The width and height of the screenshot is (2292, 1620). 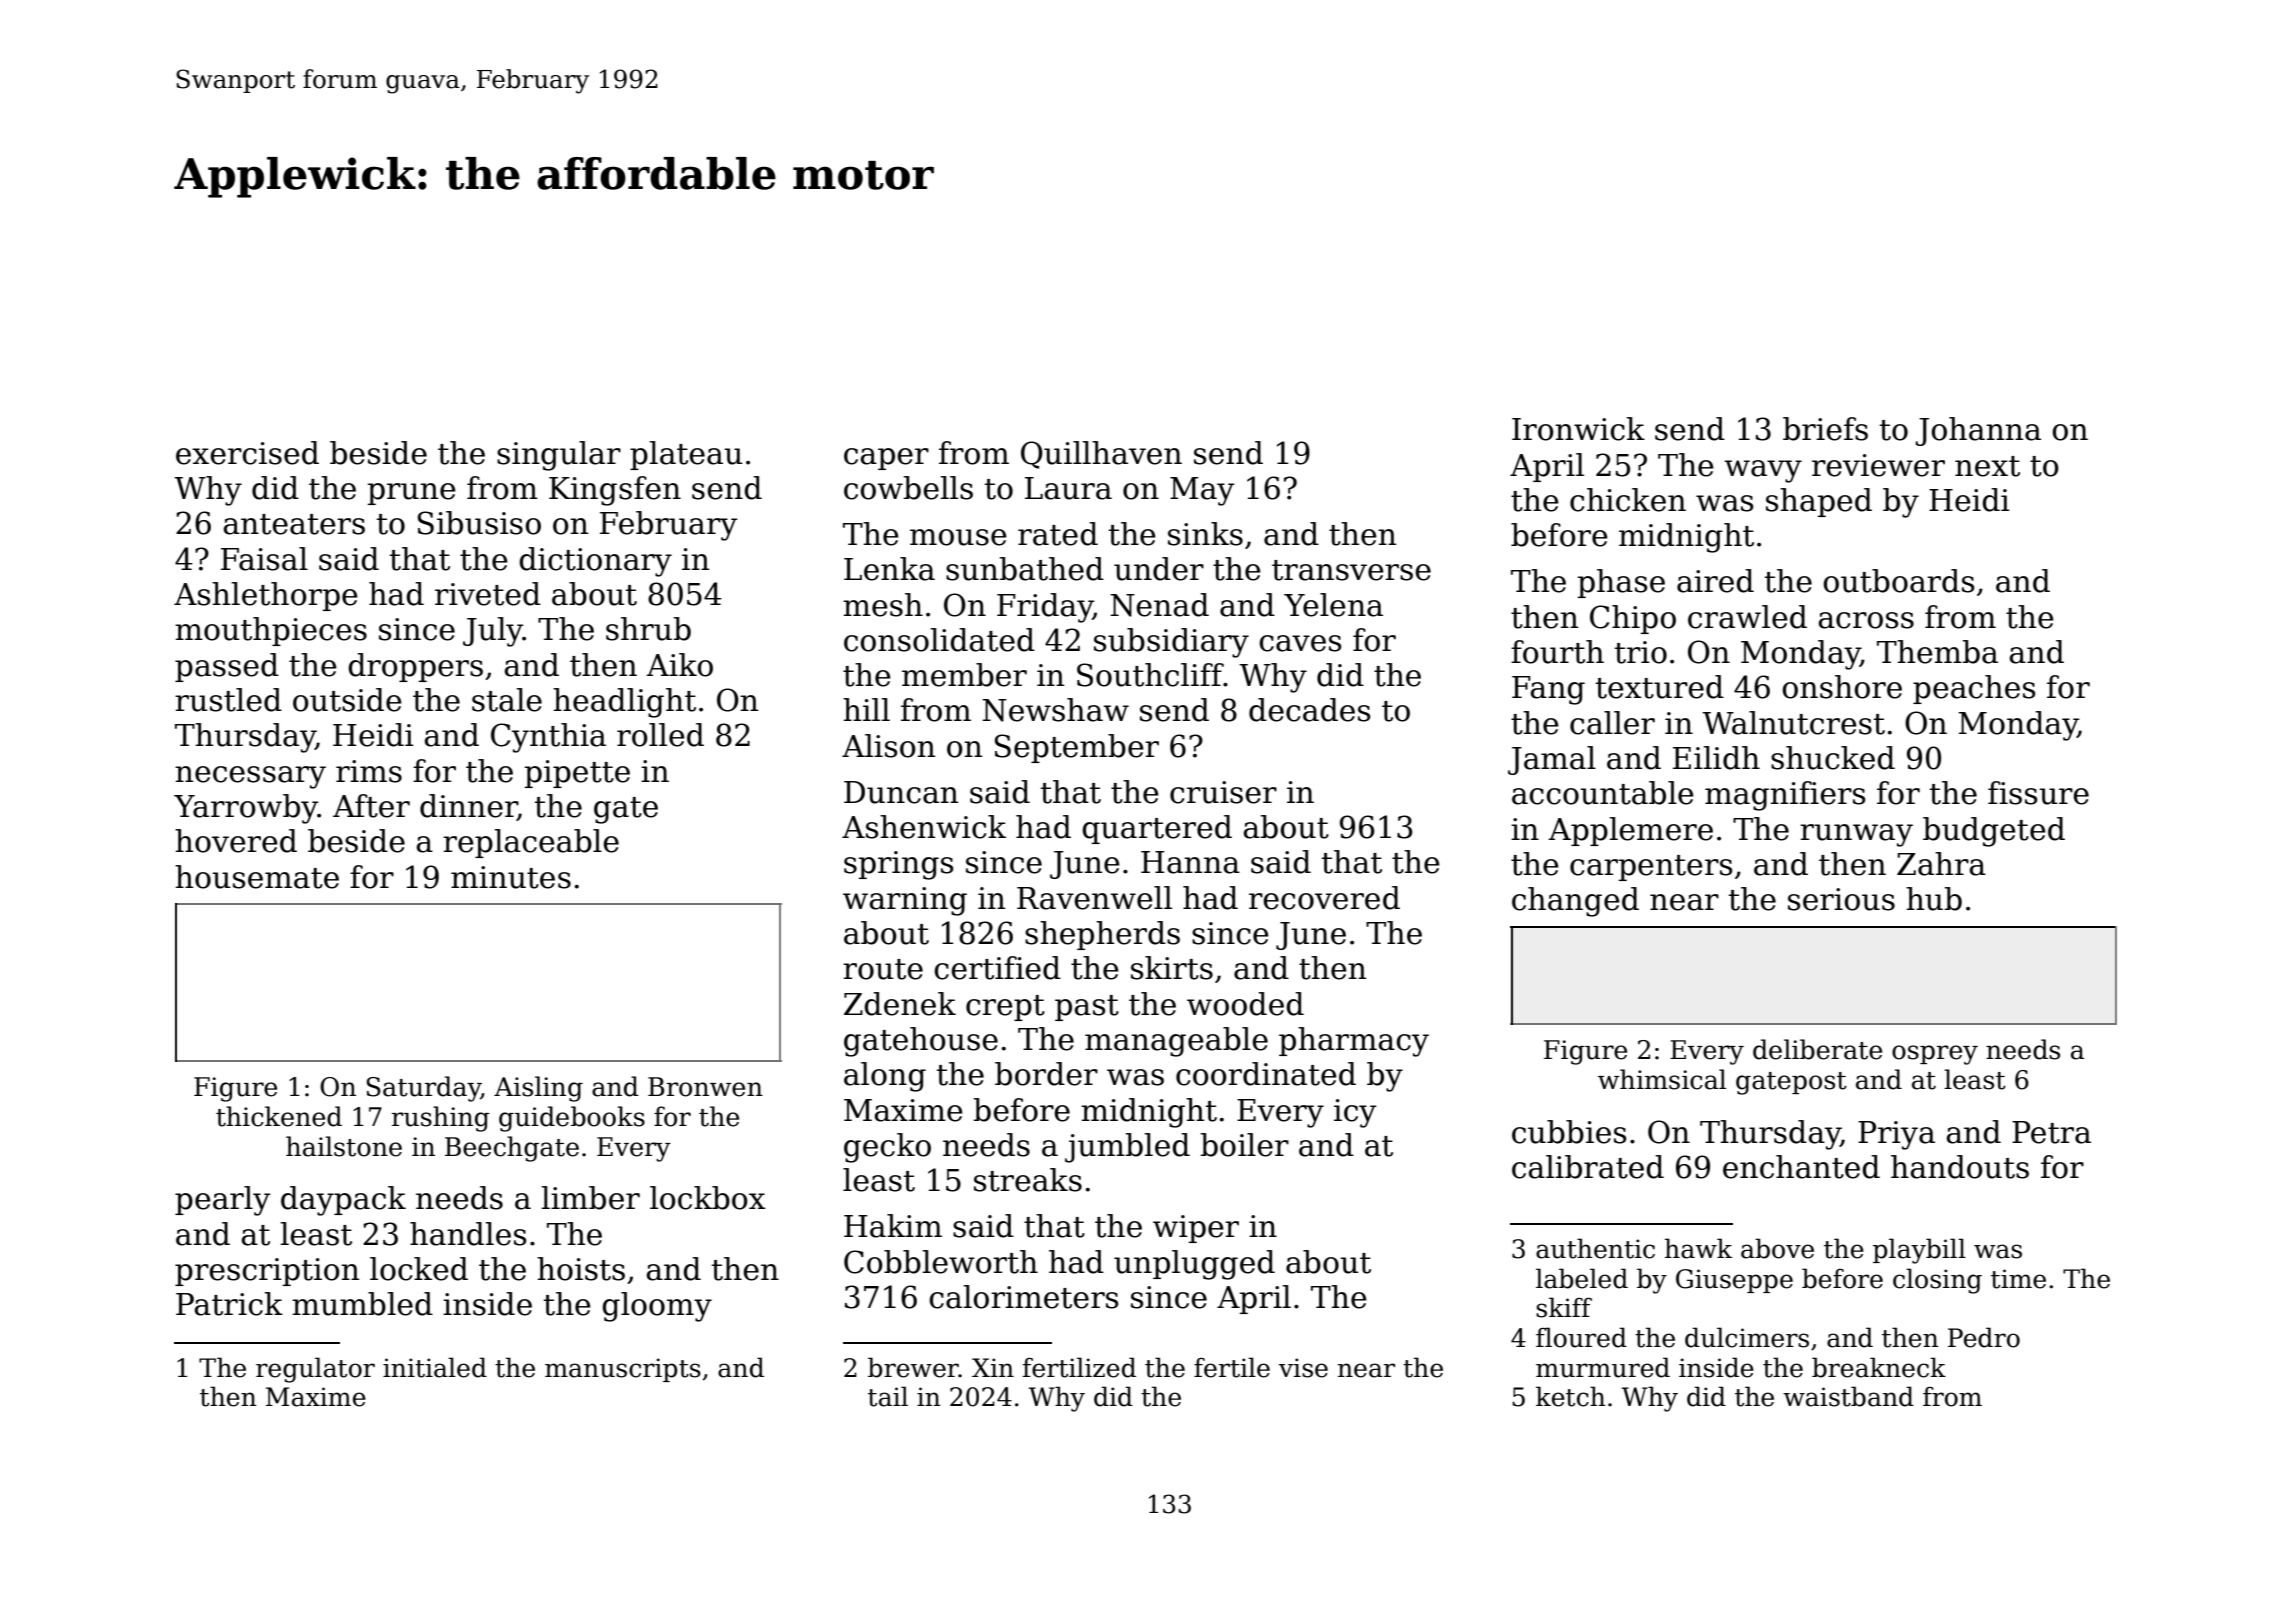 What do you see at coordinates (623, 1370) in the screenshot?
I see `manuscripts` at bounding box center [623, 1370].
